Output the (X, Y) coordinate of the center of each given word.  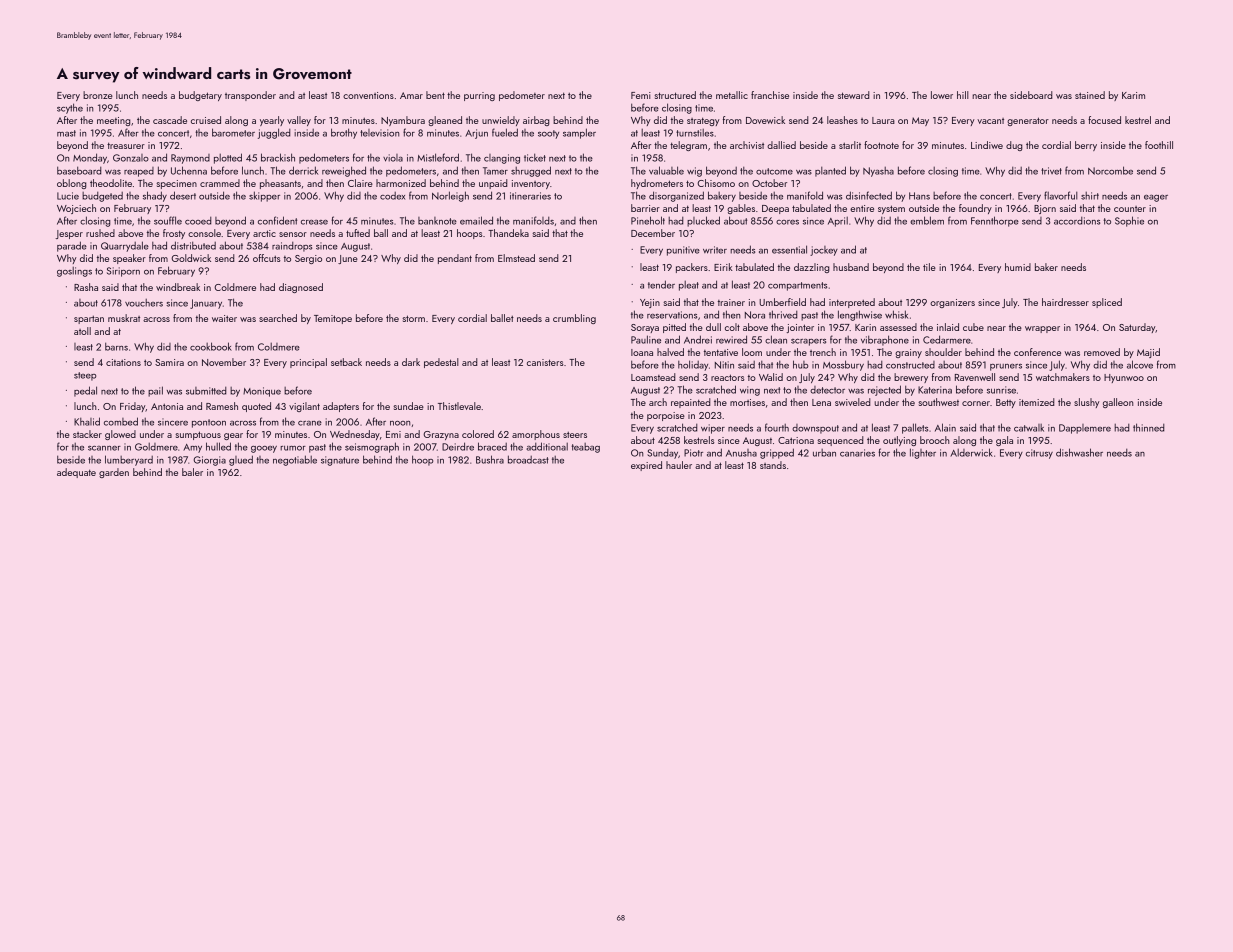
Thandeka (508, 233)
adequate (76, 473)
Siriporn (123, 272)
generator (1028, 121)
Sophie (1129, 221)
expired (646, 466)
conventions (368, 95)
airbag (536, 121)
